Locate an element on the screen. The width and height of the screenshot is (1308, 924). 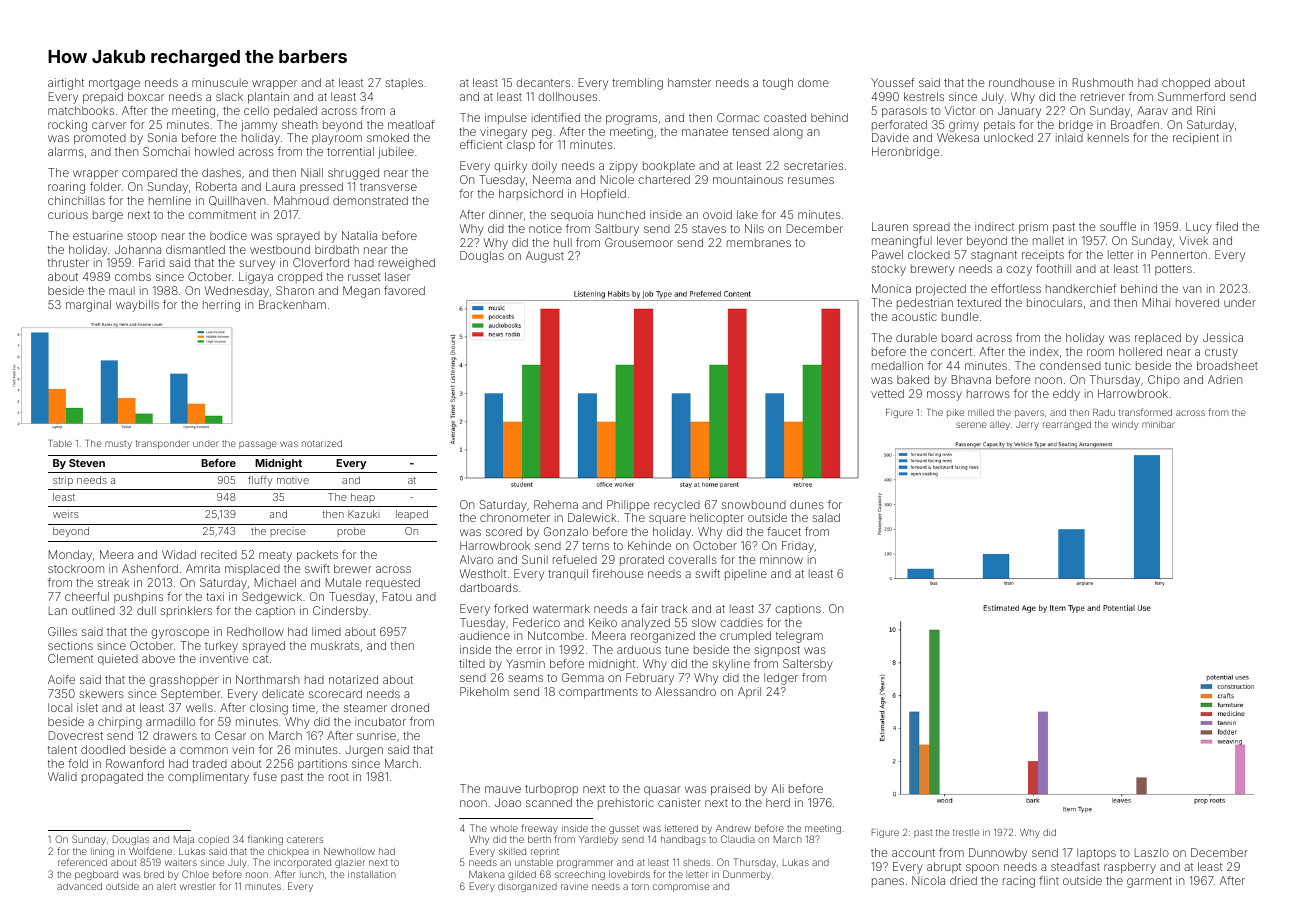
probe is located at coordinates (351, 532).
